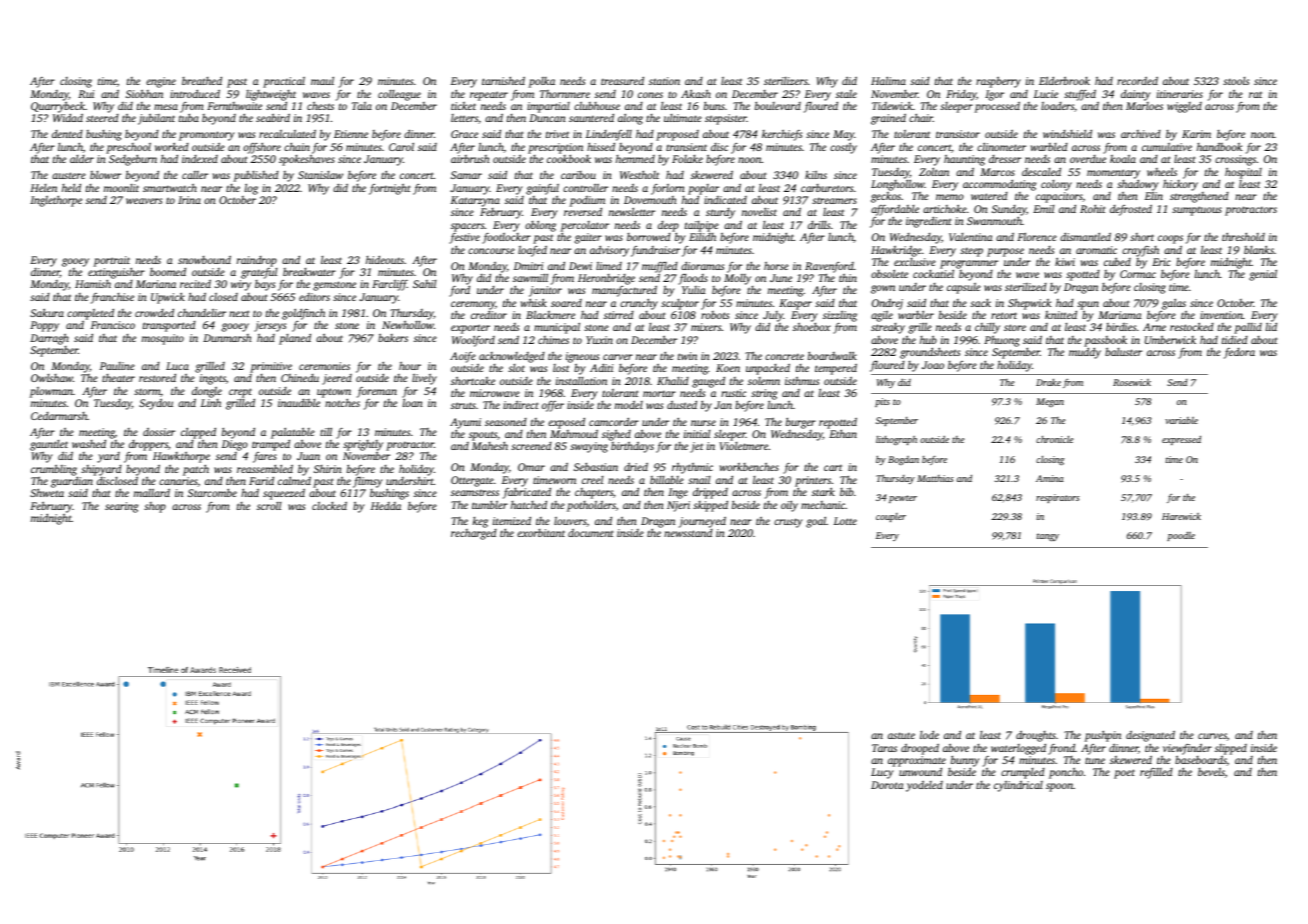 The image size is (1308, 924). Describe the element at coordinates (464, 118) in the screenshot. I see `letters` at that location.
